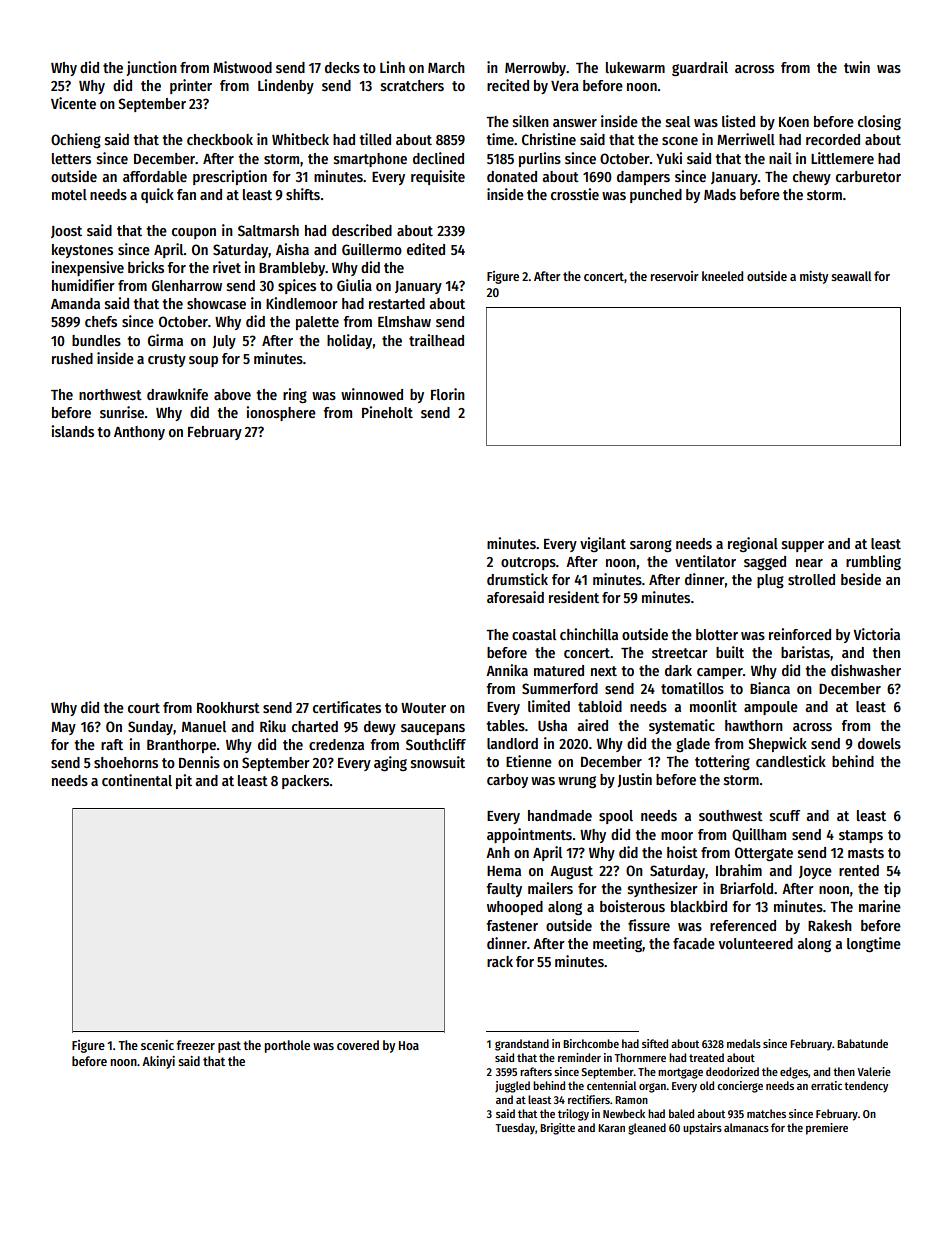  Describe the element at coordinates (759, 835) in the screenshot. I see `Quillham` at that location.
